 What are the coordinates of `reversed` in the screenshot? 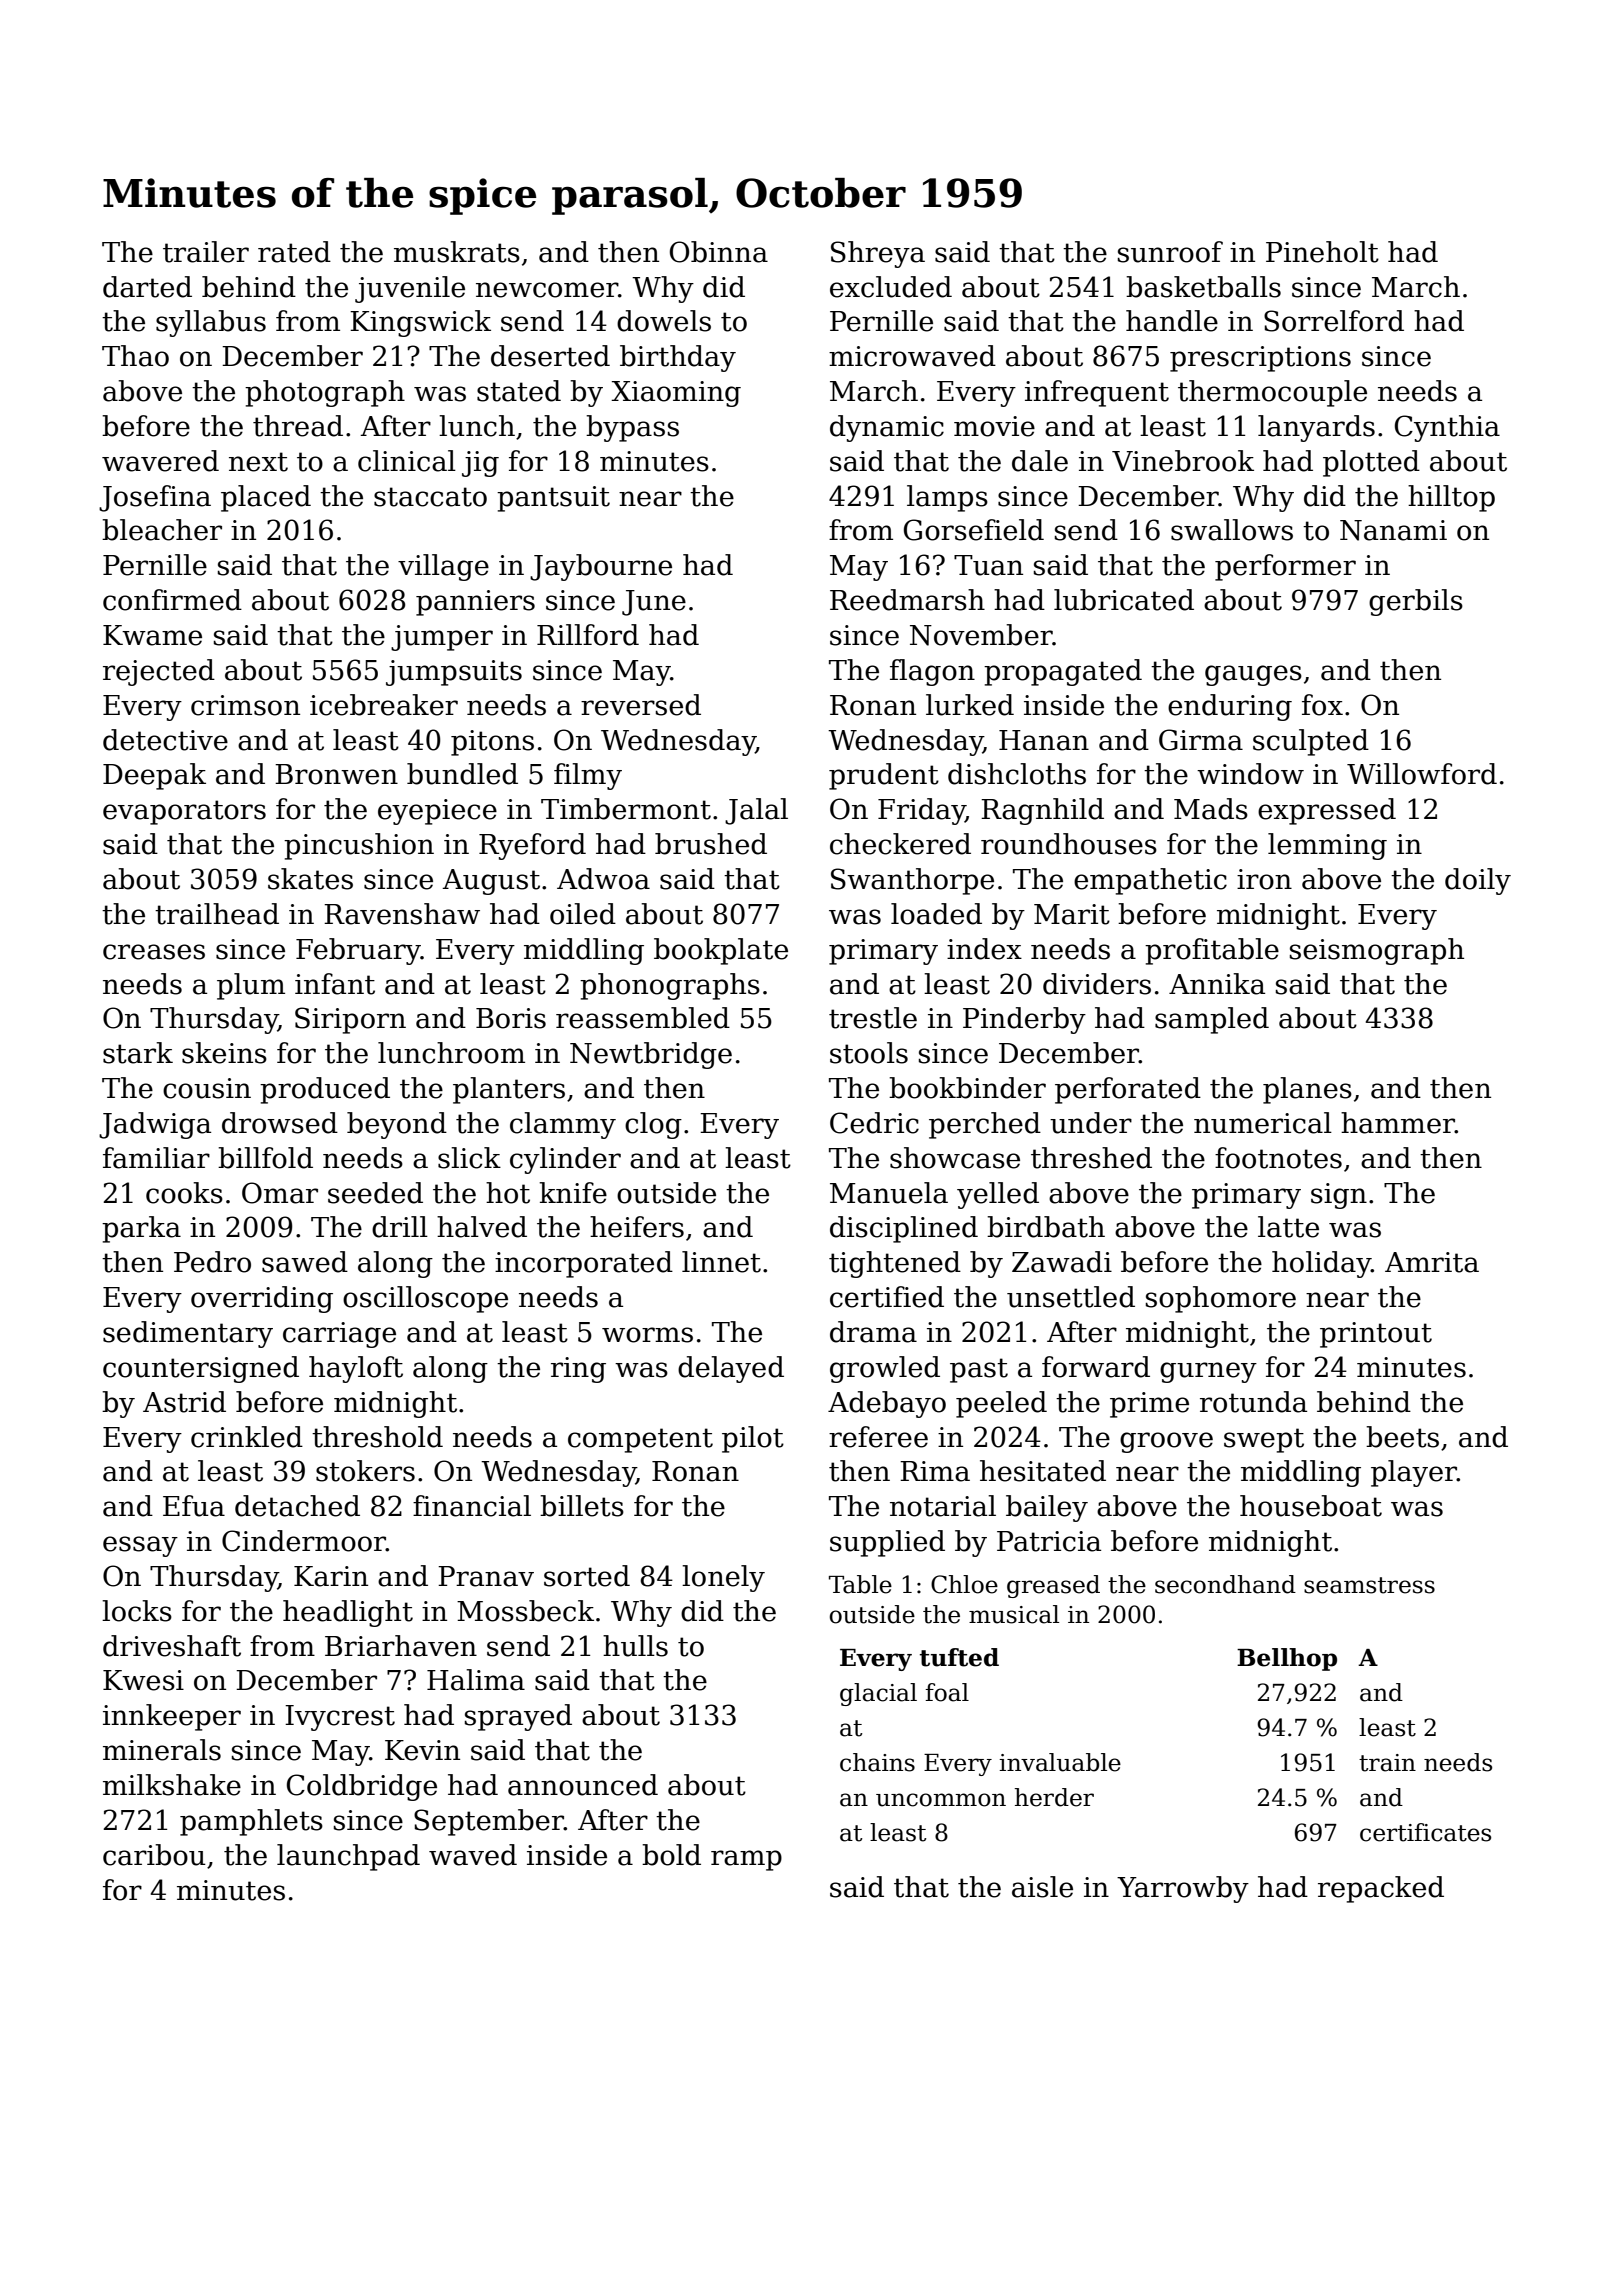 It's located at (641, 705).
